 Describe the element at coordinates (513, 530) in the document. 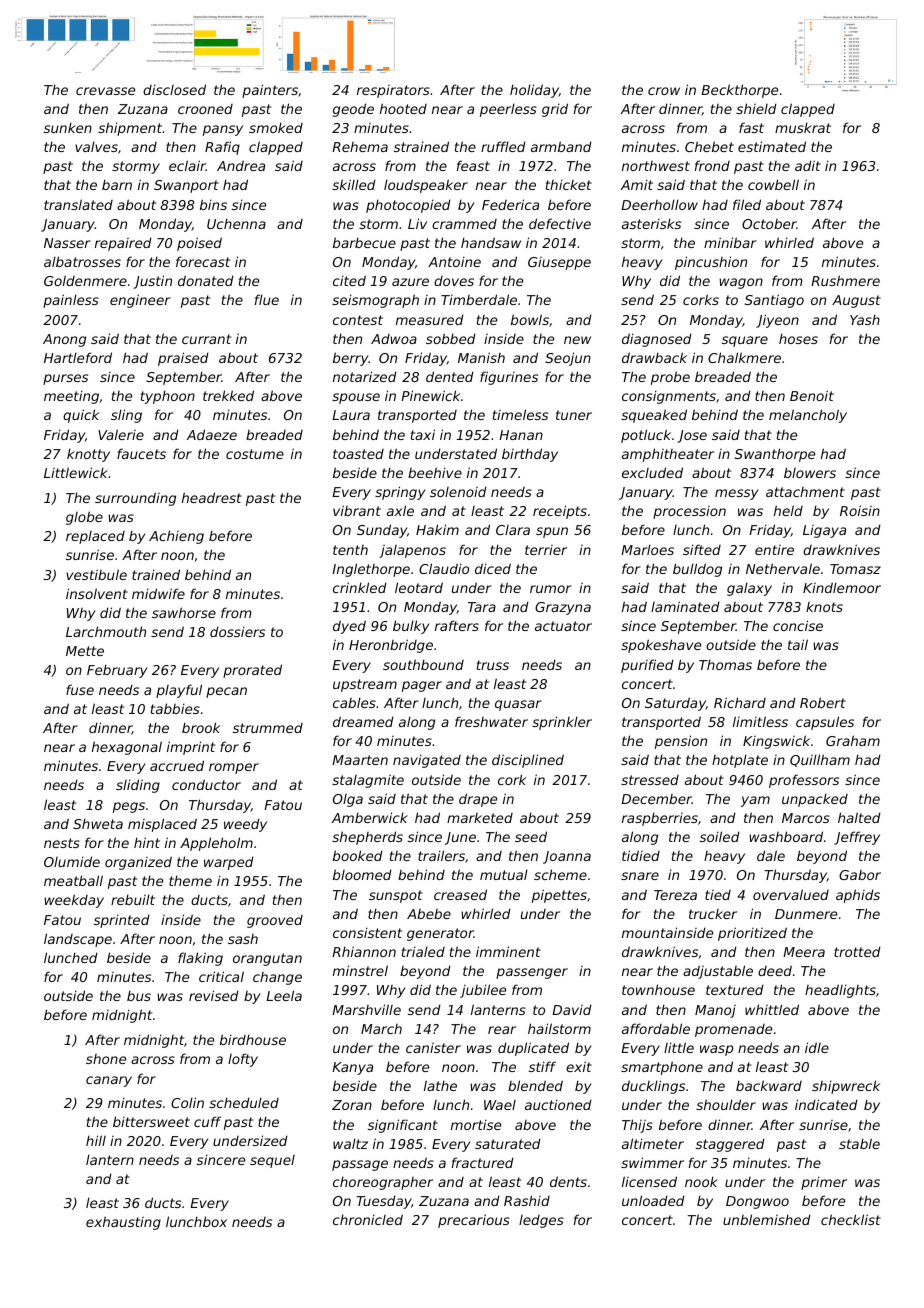

I see `Clara` at that location.
